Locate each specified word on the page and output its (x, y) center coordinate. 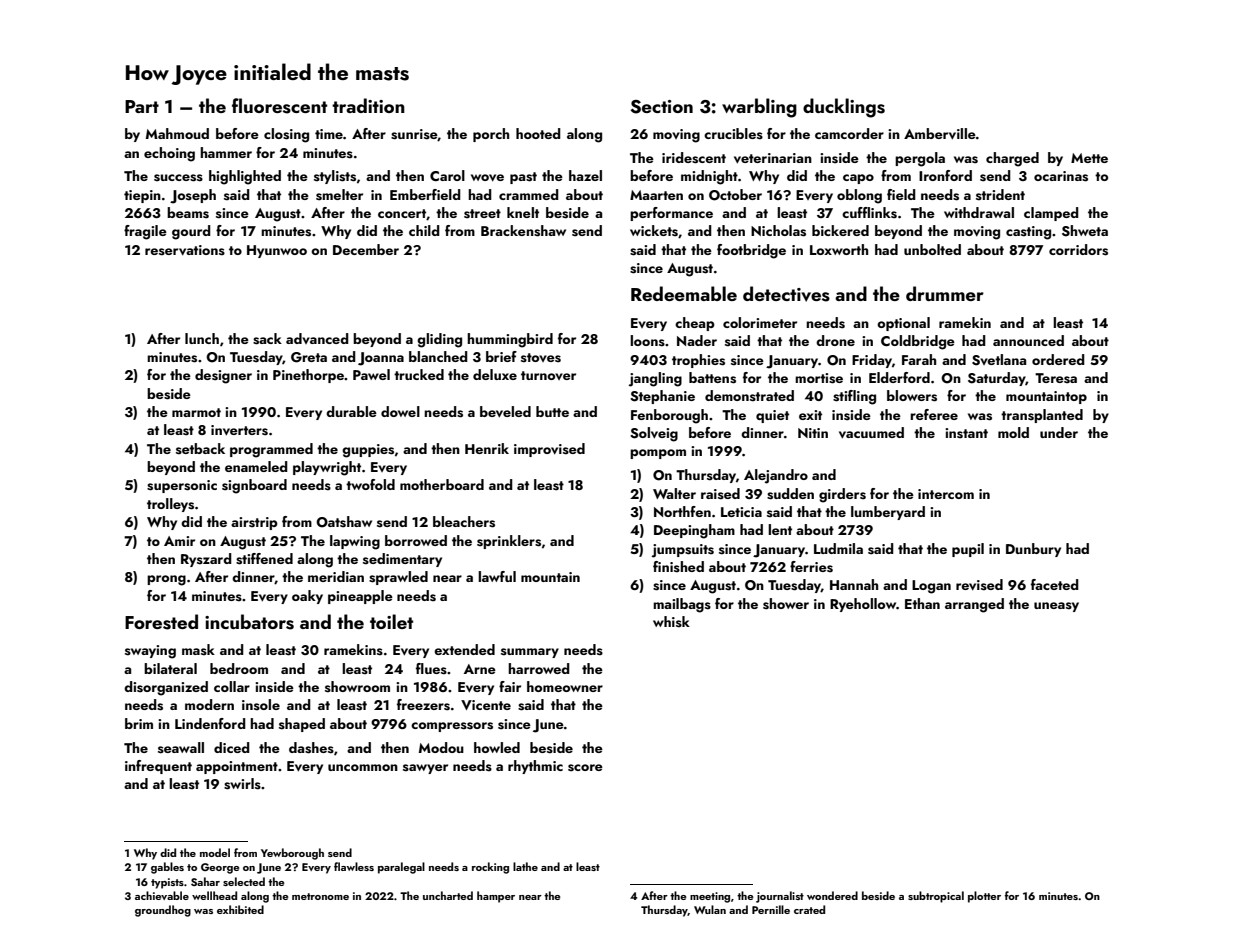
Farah (919, 359)
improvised (549, 450)
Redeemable (684, 293)
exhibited (240, 909)
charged (1012, 159)
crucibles (733, 134)
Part (142, 106)
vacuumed (871, 433)
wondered (832, 895)
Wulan (710, 909)
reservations (185, 250)
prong (166, 580)
